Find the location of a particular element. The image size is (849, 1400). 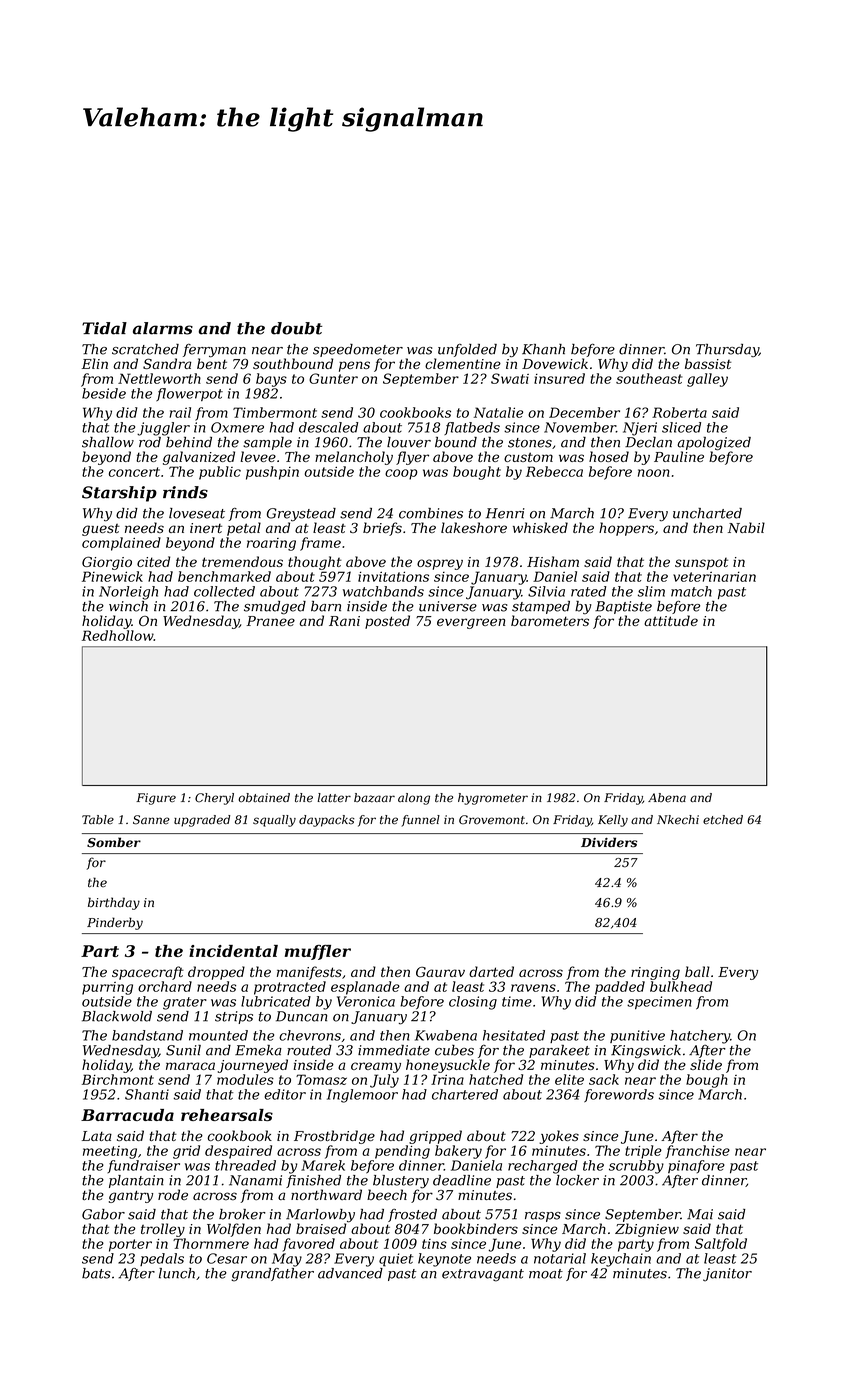

Rani is located at coordinates (344, 621).
